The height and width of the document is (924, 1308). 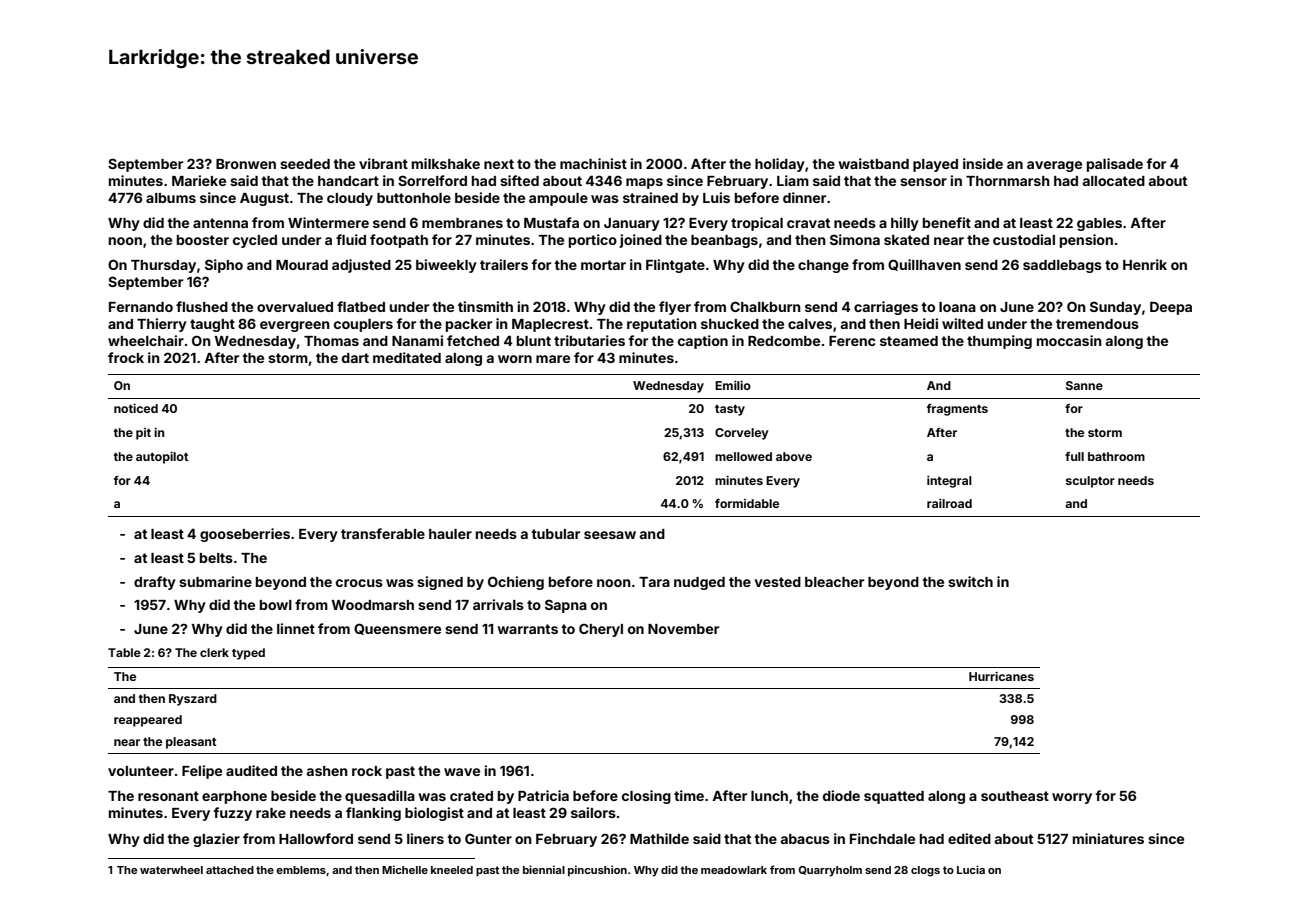 What do you see at coordinates (1001, 676) in the document?
I see `Hurricanes` at bounding box center [1001, 676].
